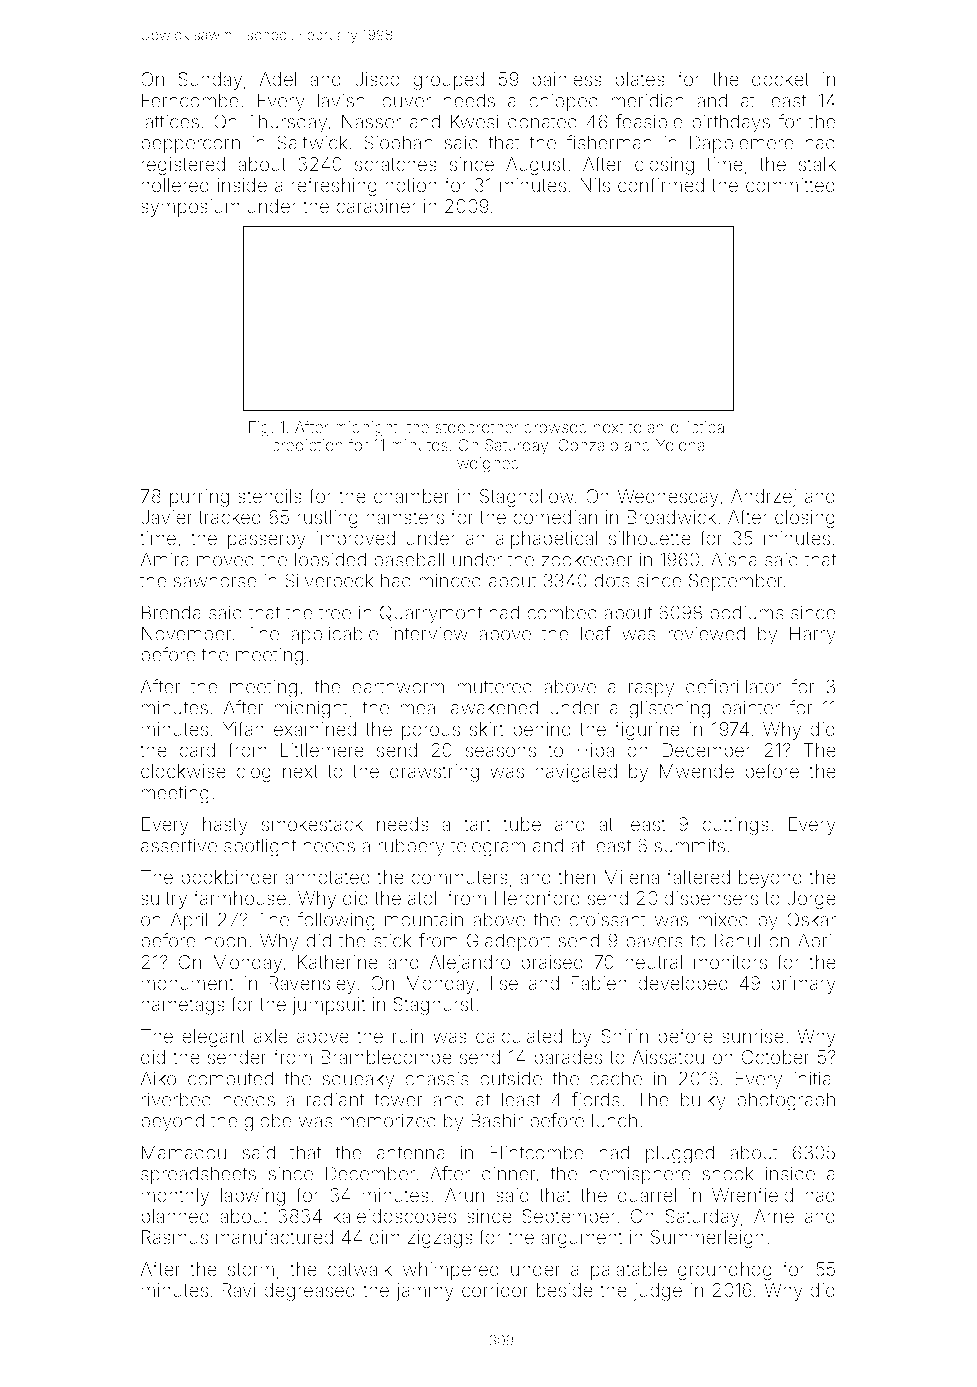  Describe the element at coordinates (669, 709) in the screenshot. I see `glistening` at that location.
